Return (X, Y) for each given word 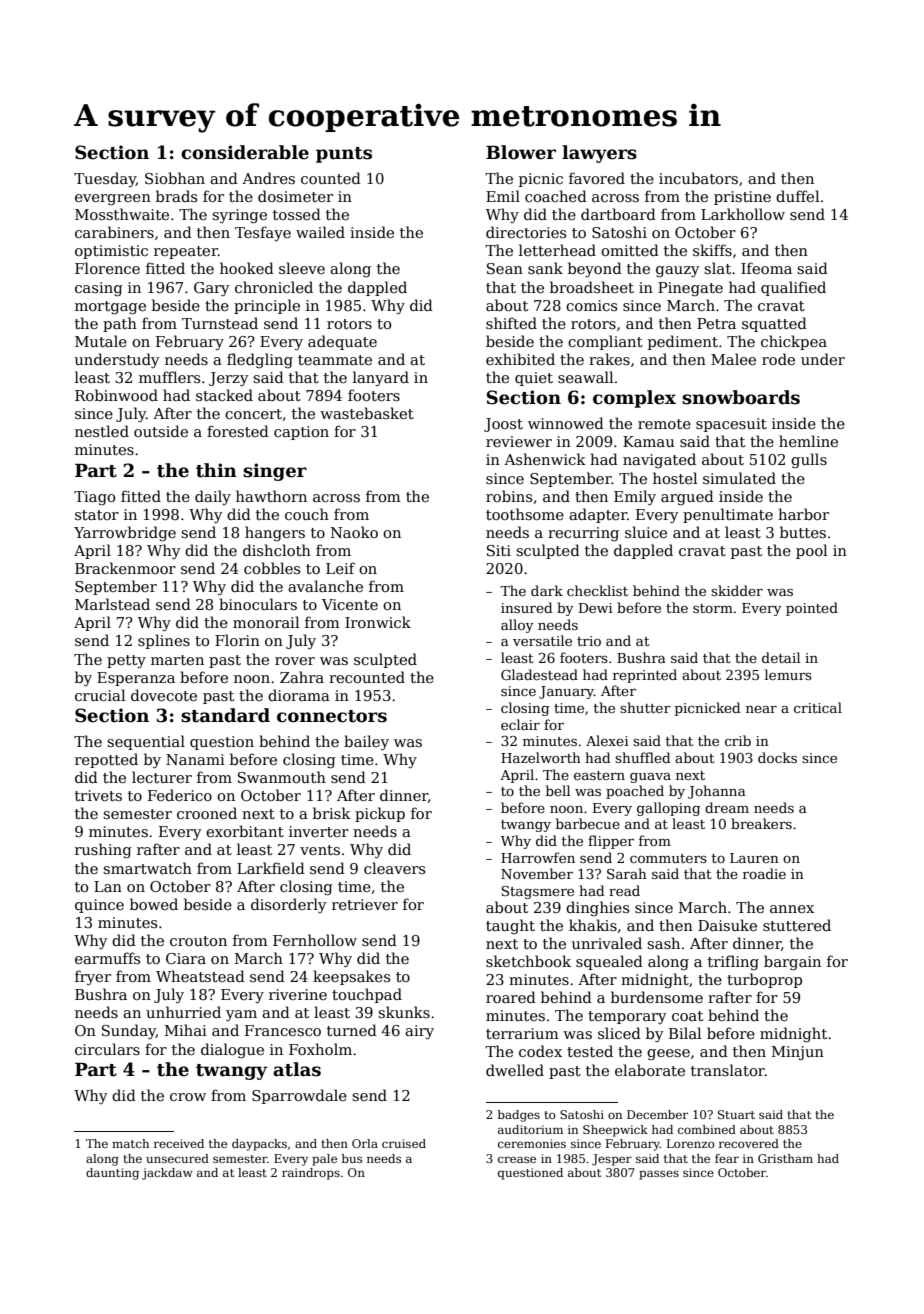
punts (344, 155)
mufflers (169, 377)
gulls (809, 460)
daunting (112, 1174)
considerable (245, 152)
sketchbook (528, 961)
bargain (792, 962)
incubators (698, 178)
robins (509, 496)
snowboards (741, 397)
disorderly (288, 905)
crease (517, 1159)
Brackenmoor (125, 568)
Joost (503, 425)
